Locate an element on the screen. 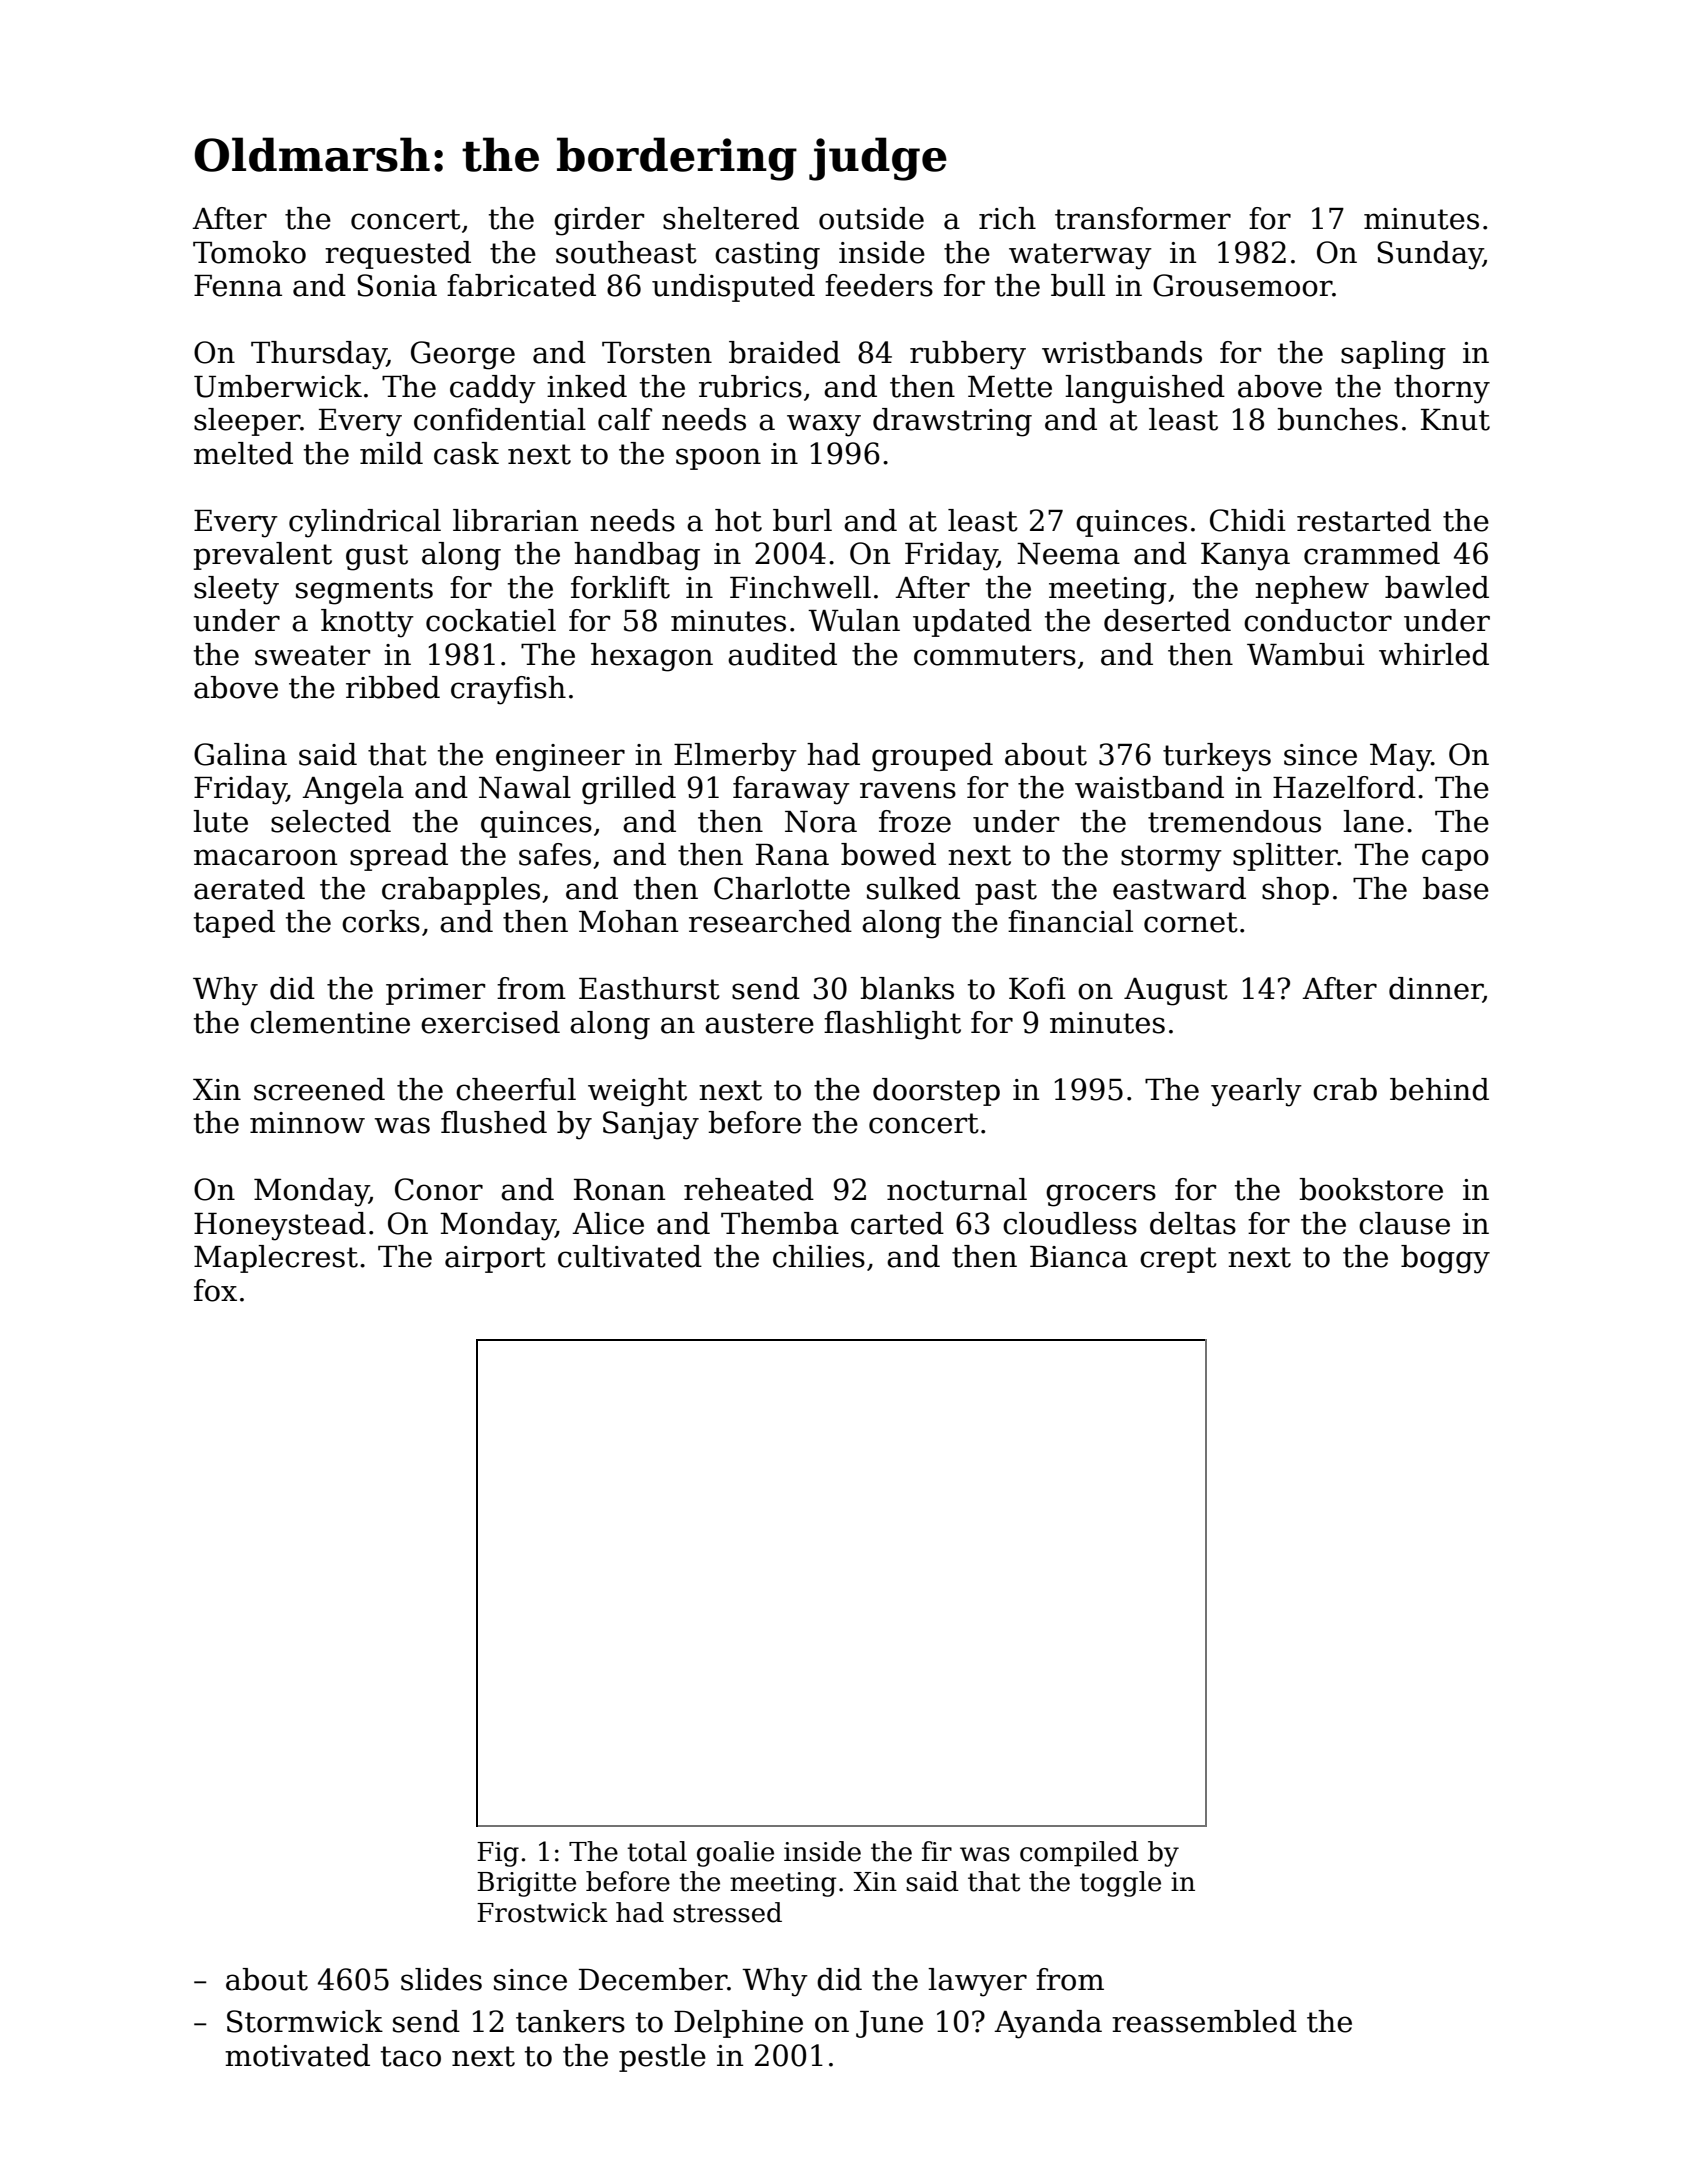  compiled is located at coordinates (1079, 1854).
